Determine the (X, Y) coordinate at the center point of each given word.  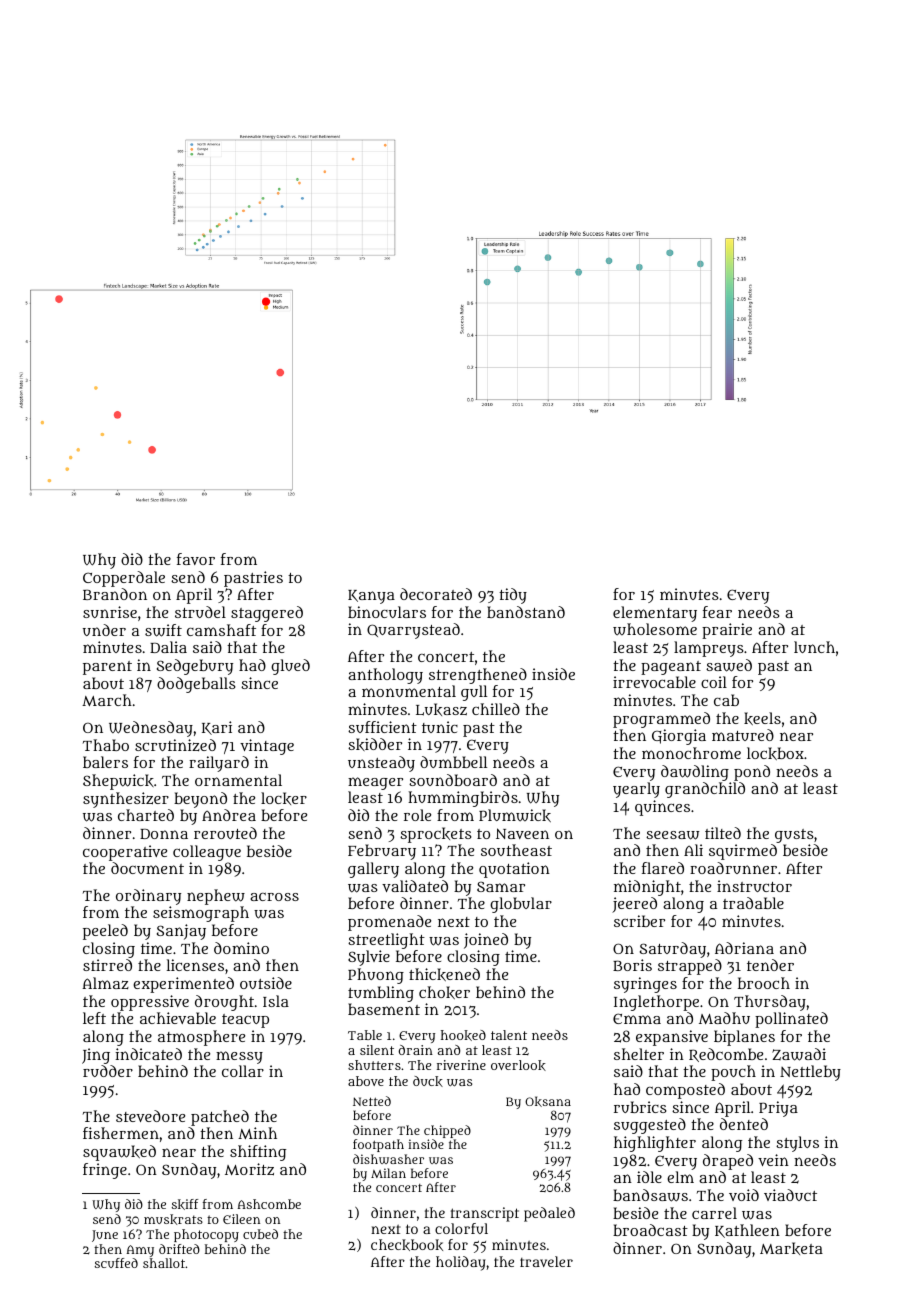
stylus (797, 1144)
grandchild (705, 790)
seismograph (201, 914)
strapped (690, 967)
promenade (389, 923)
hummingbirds (463, 799)
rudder (108, 1071)
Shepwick (118, 782)
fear (717, 612)
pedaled (549, 1214)
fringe (105, 1171)
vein (773, 1160)
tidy (513, 596)
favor (196, 559)
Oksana (548, 1101)
